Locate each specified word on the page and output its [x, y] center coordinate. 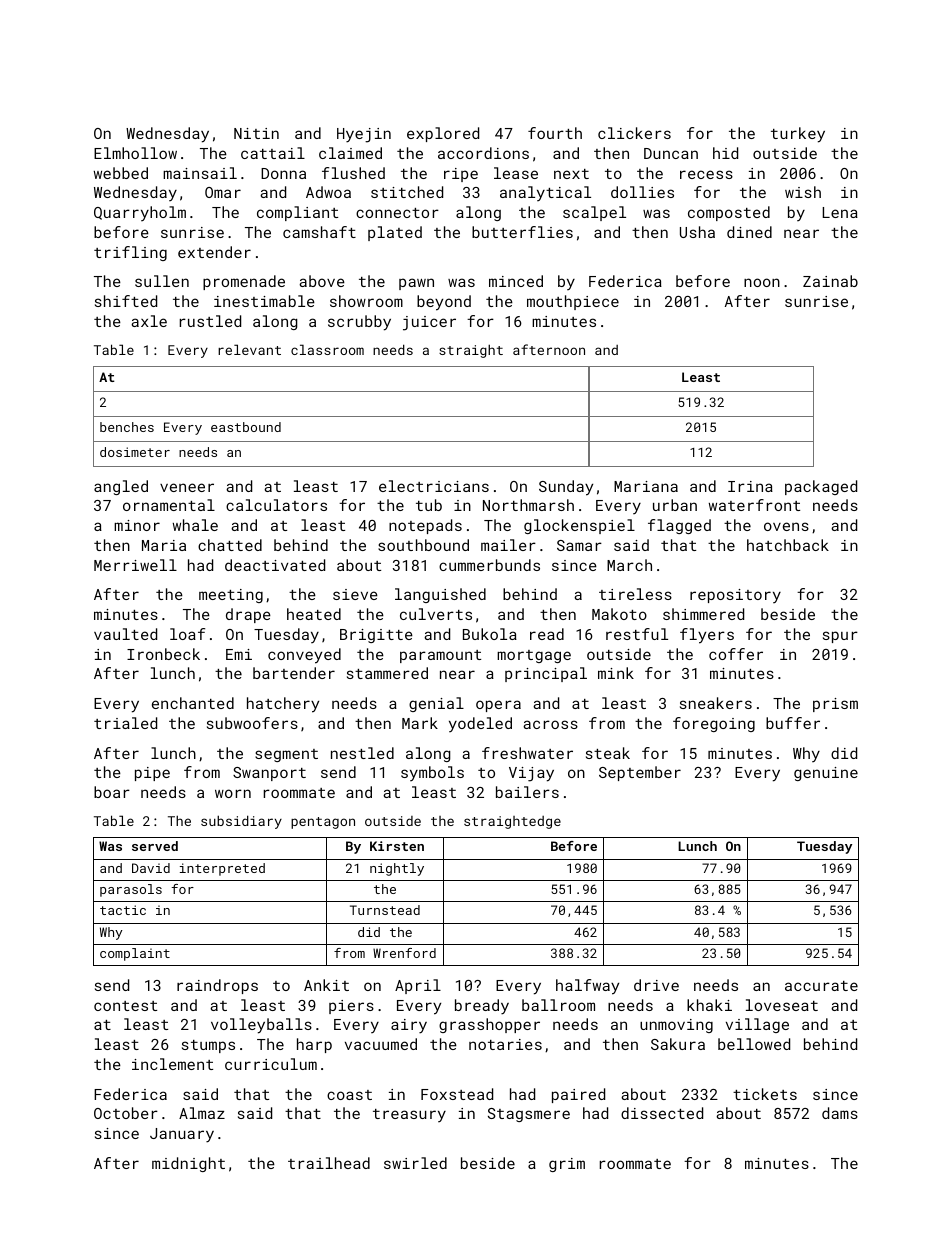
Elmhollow [135, 153]
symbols [432, 773]
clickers [634, 133]
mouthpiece [573, 302]
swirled [415, 1163]
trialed [125, 723]
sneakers [716, 703]
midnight [188, 1164]
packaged [821, 487]
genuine [826, 774]
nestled [362, 753]
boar [112, 792]
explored [443, 134]
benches [127, 427]
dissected [662, 1113]
